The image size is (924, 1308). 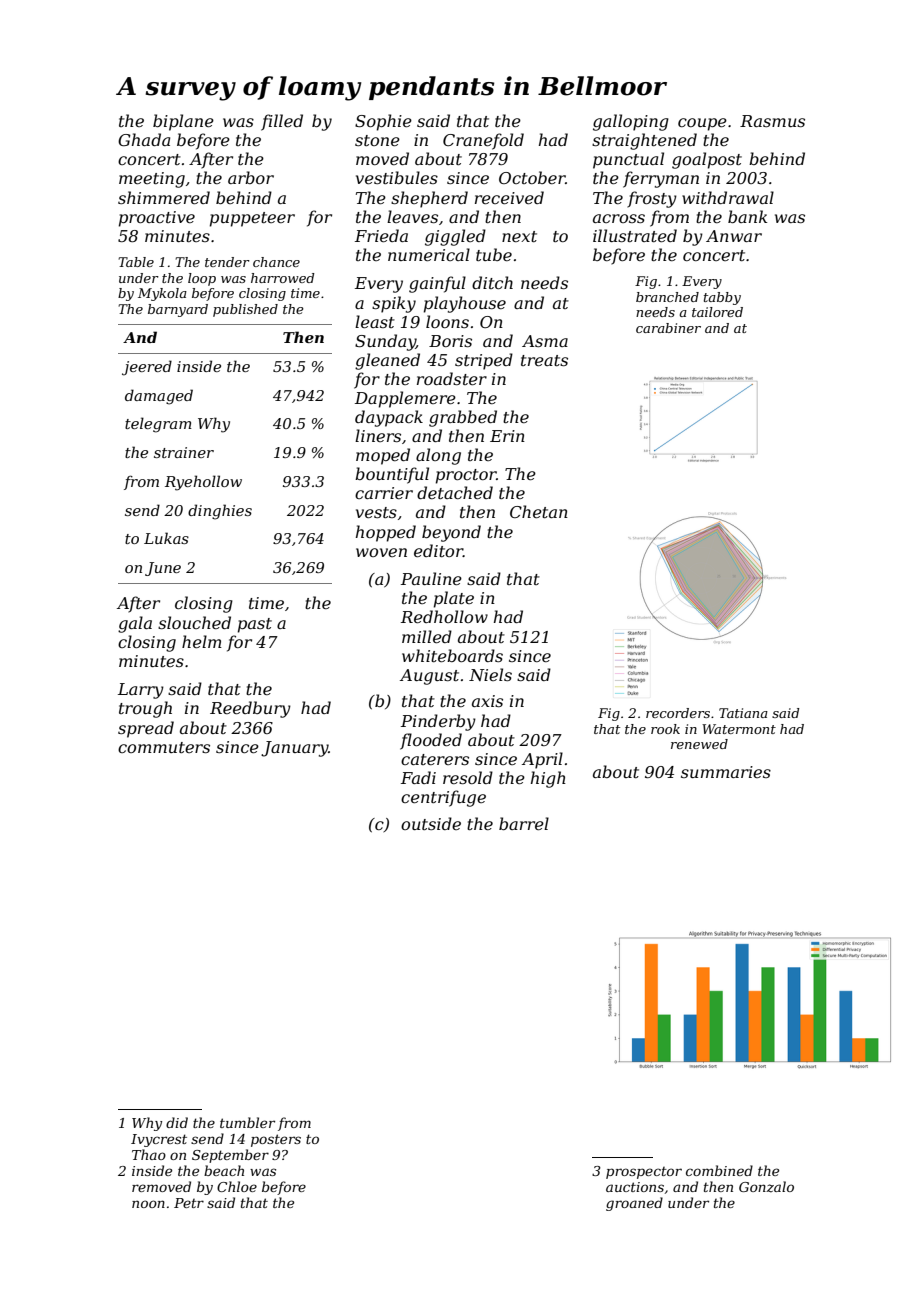 What do you see at coordinates (766, 1187) in the image?
I see `Gonzalo` at bounding box center [766, 1187].
